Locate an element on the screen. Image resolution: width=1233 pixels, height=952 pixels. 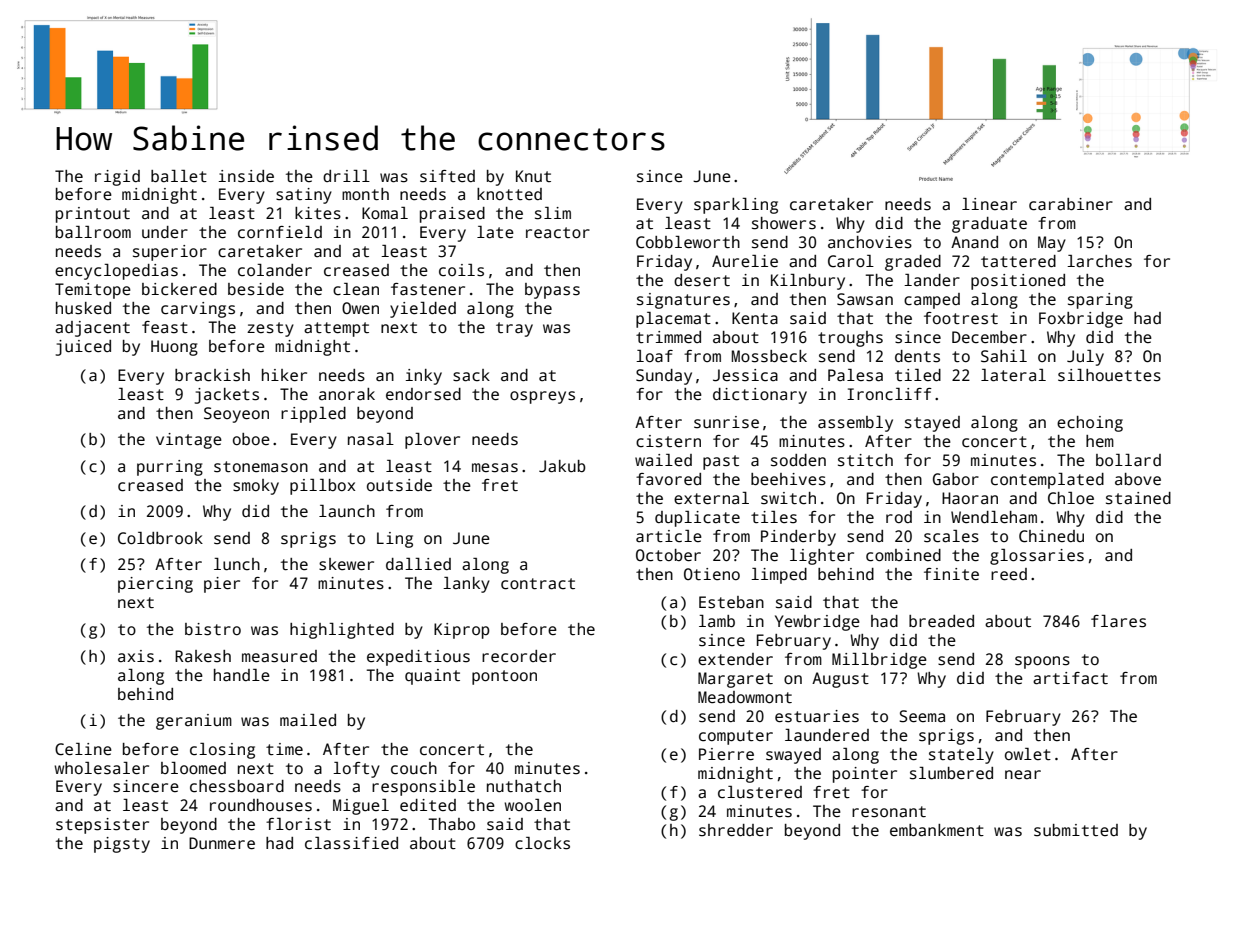
limped is located at coordinates (779, 576).
